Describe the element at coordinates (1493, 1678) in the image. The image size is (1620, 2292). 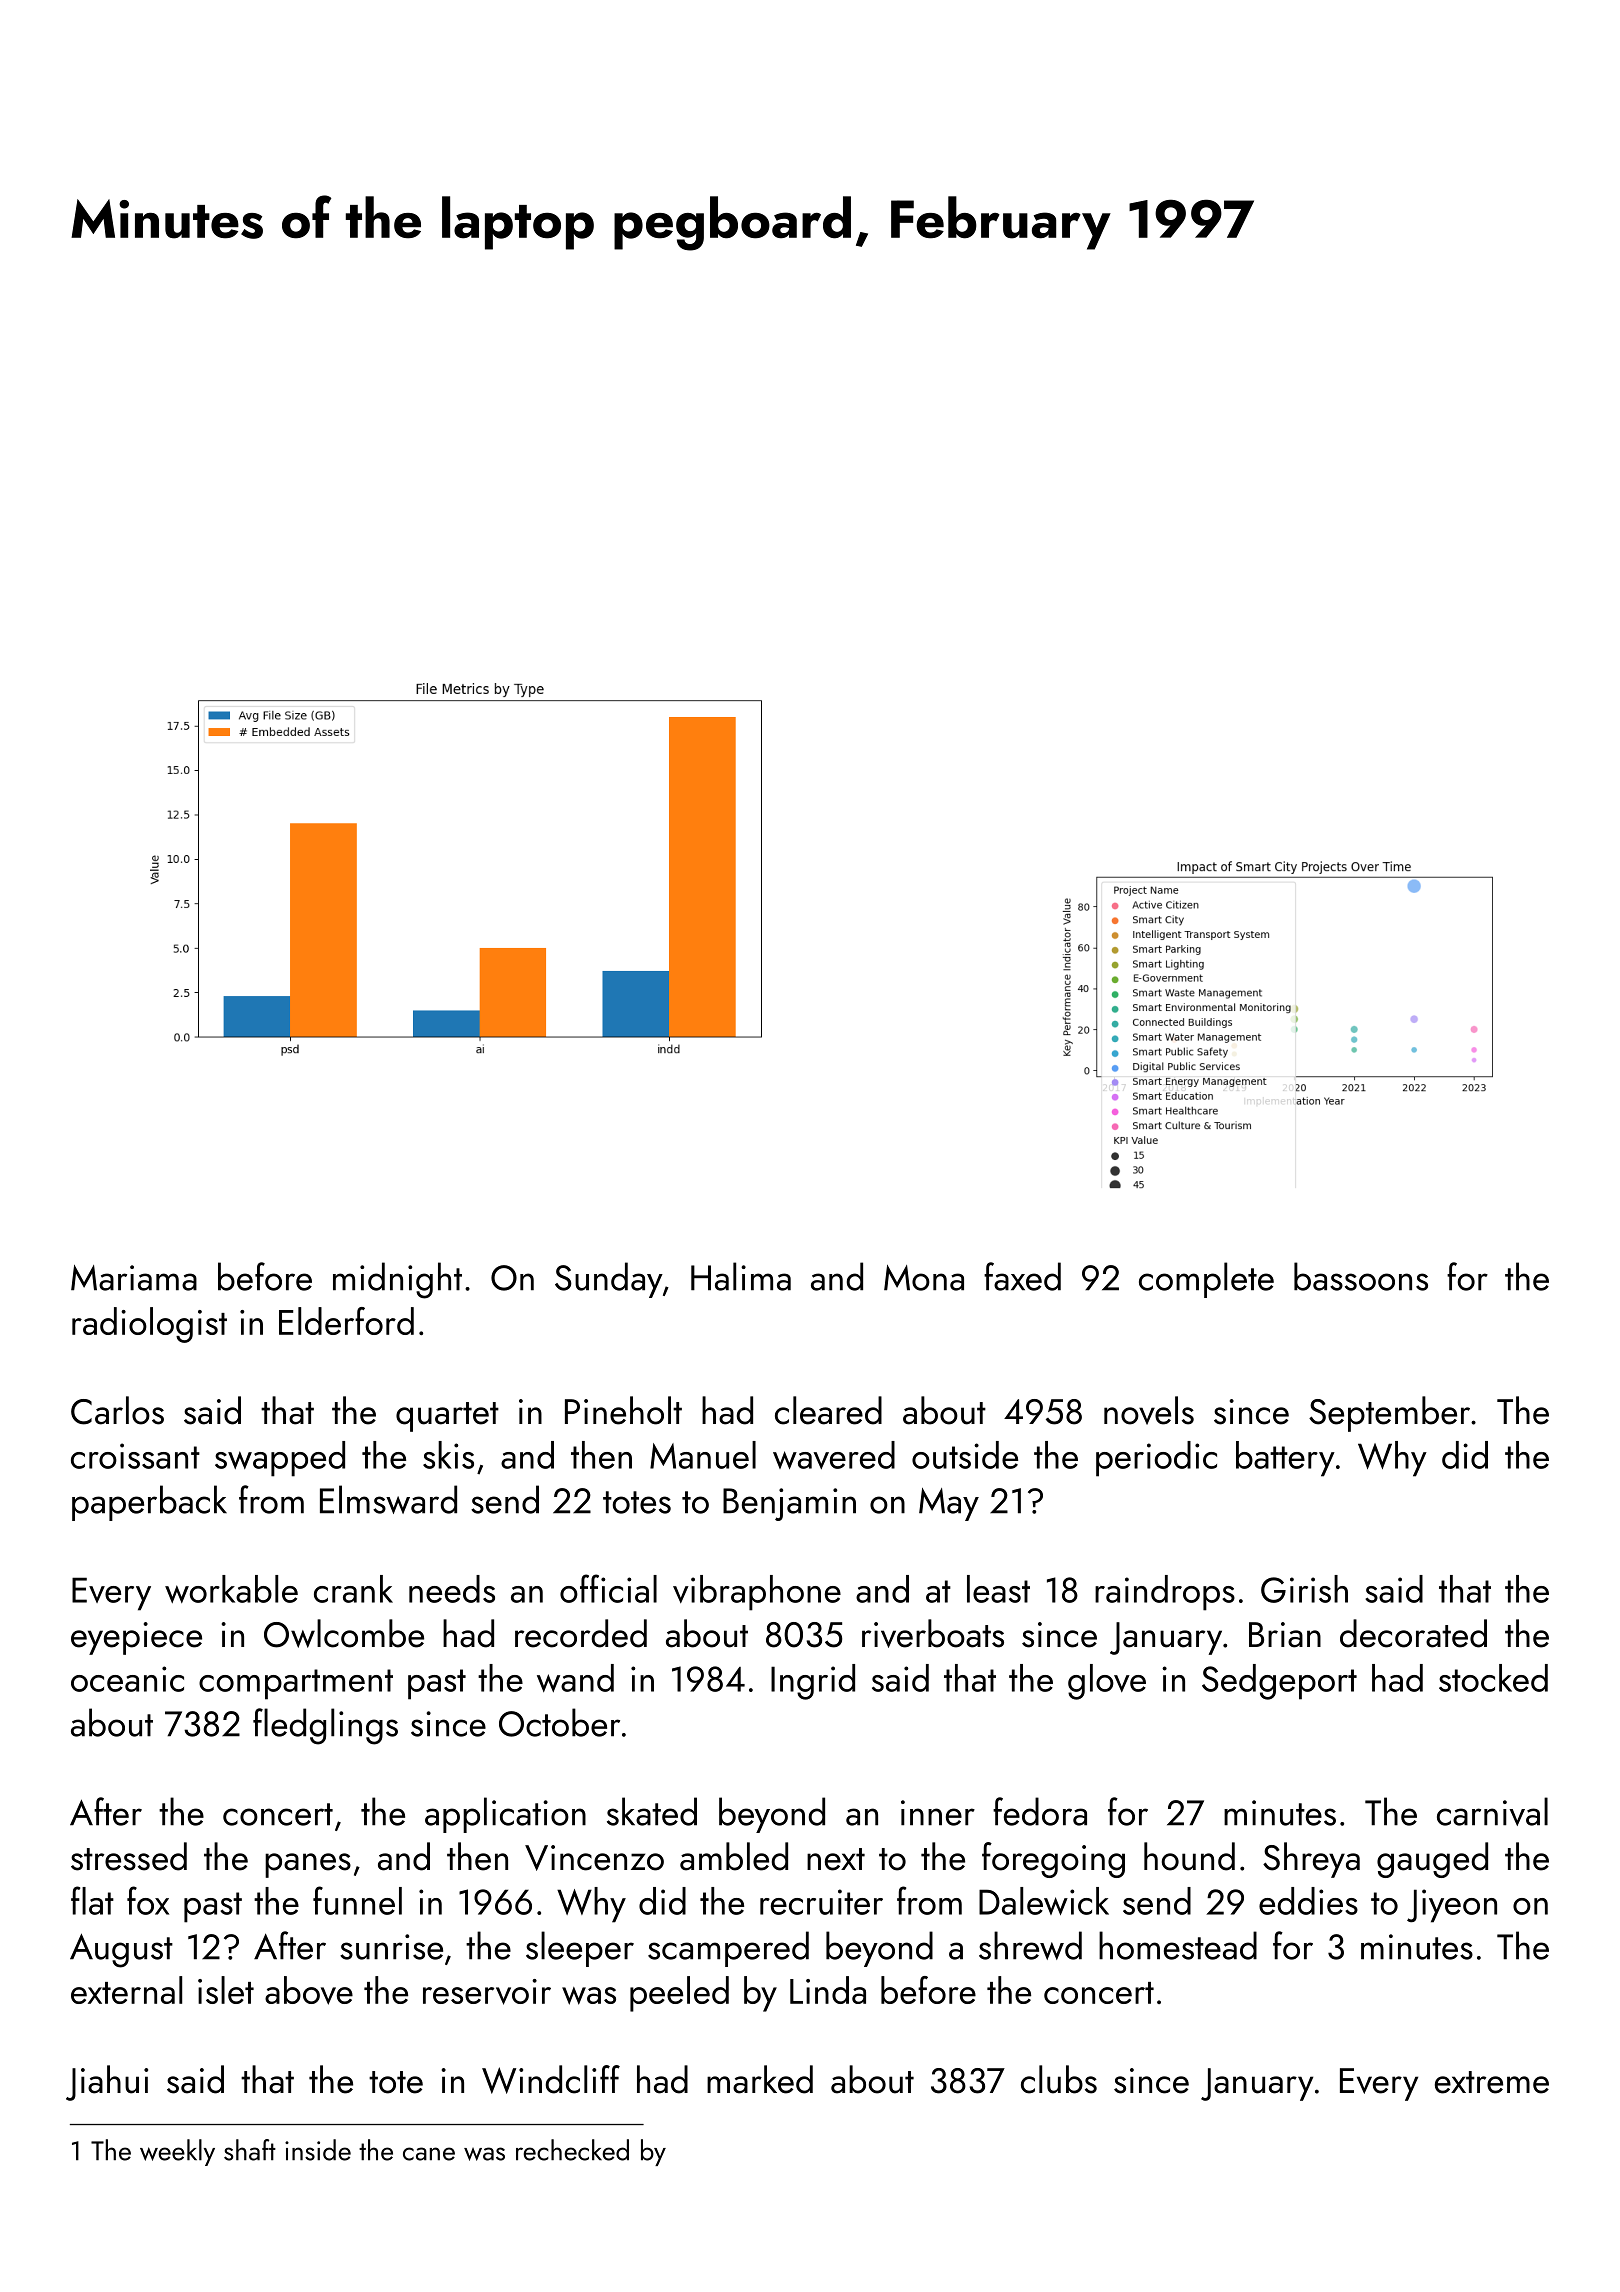
I see `stocked` at that location.
